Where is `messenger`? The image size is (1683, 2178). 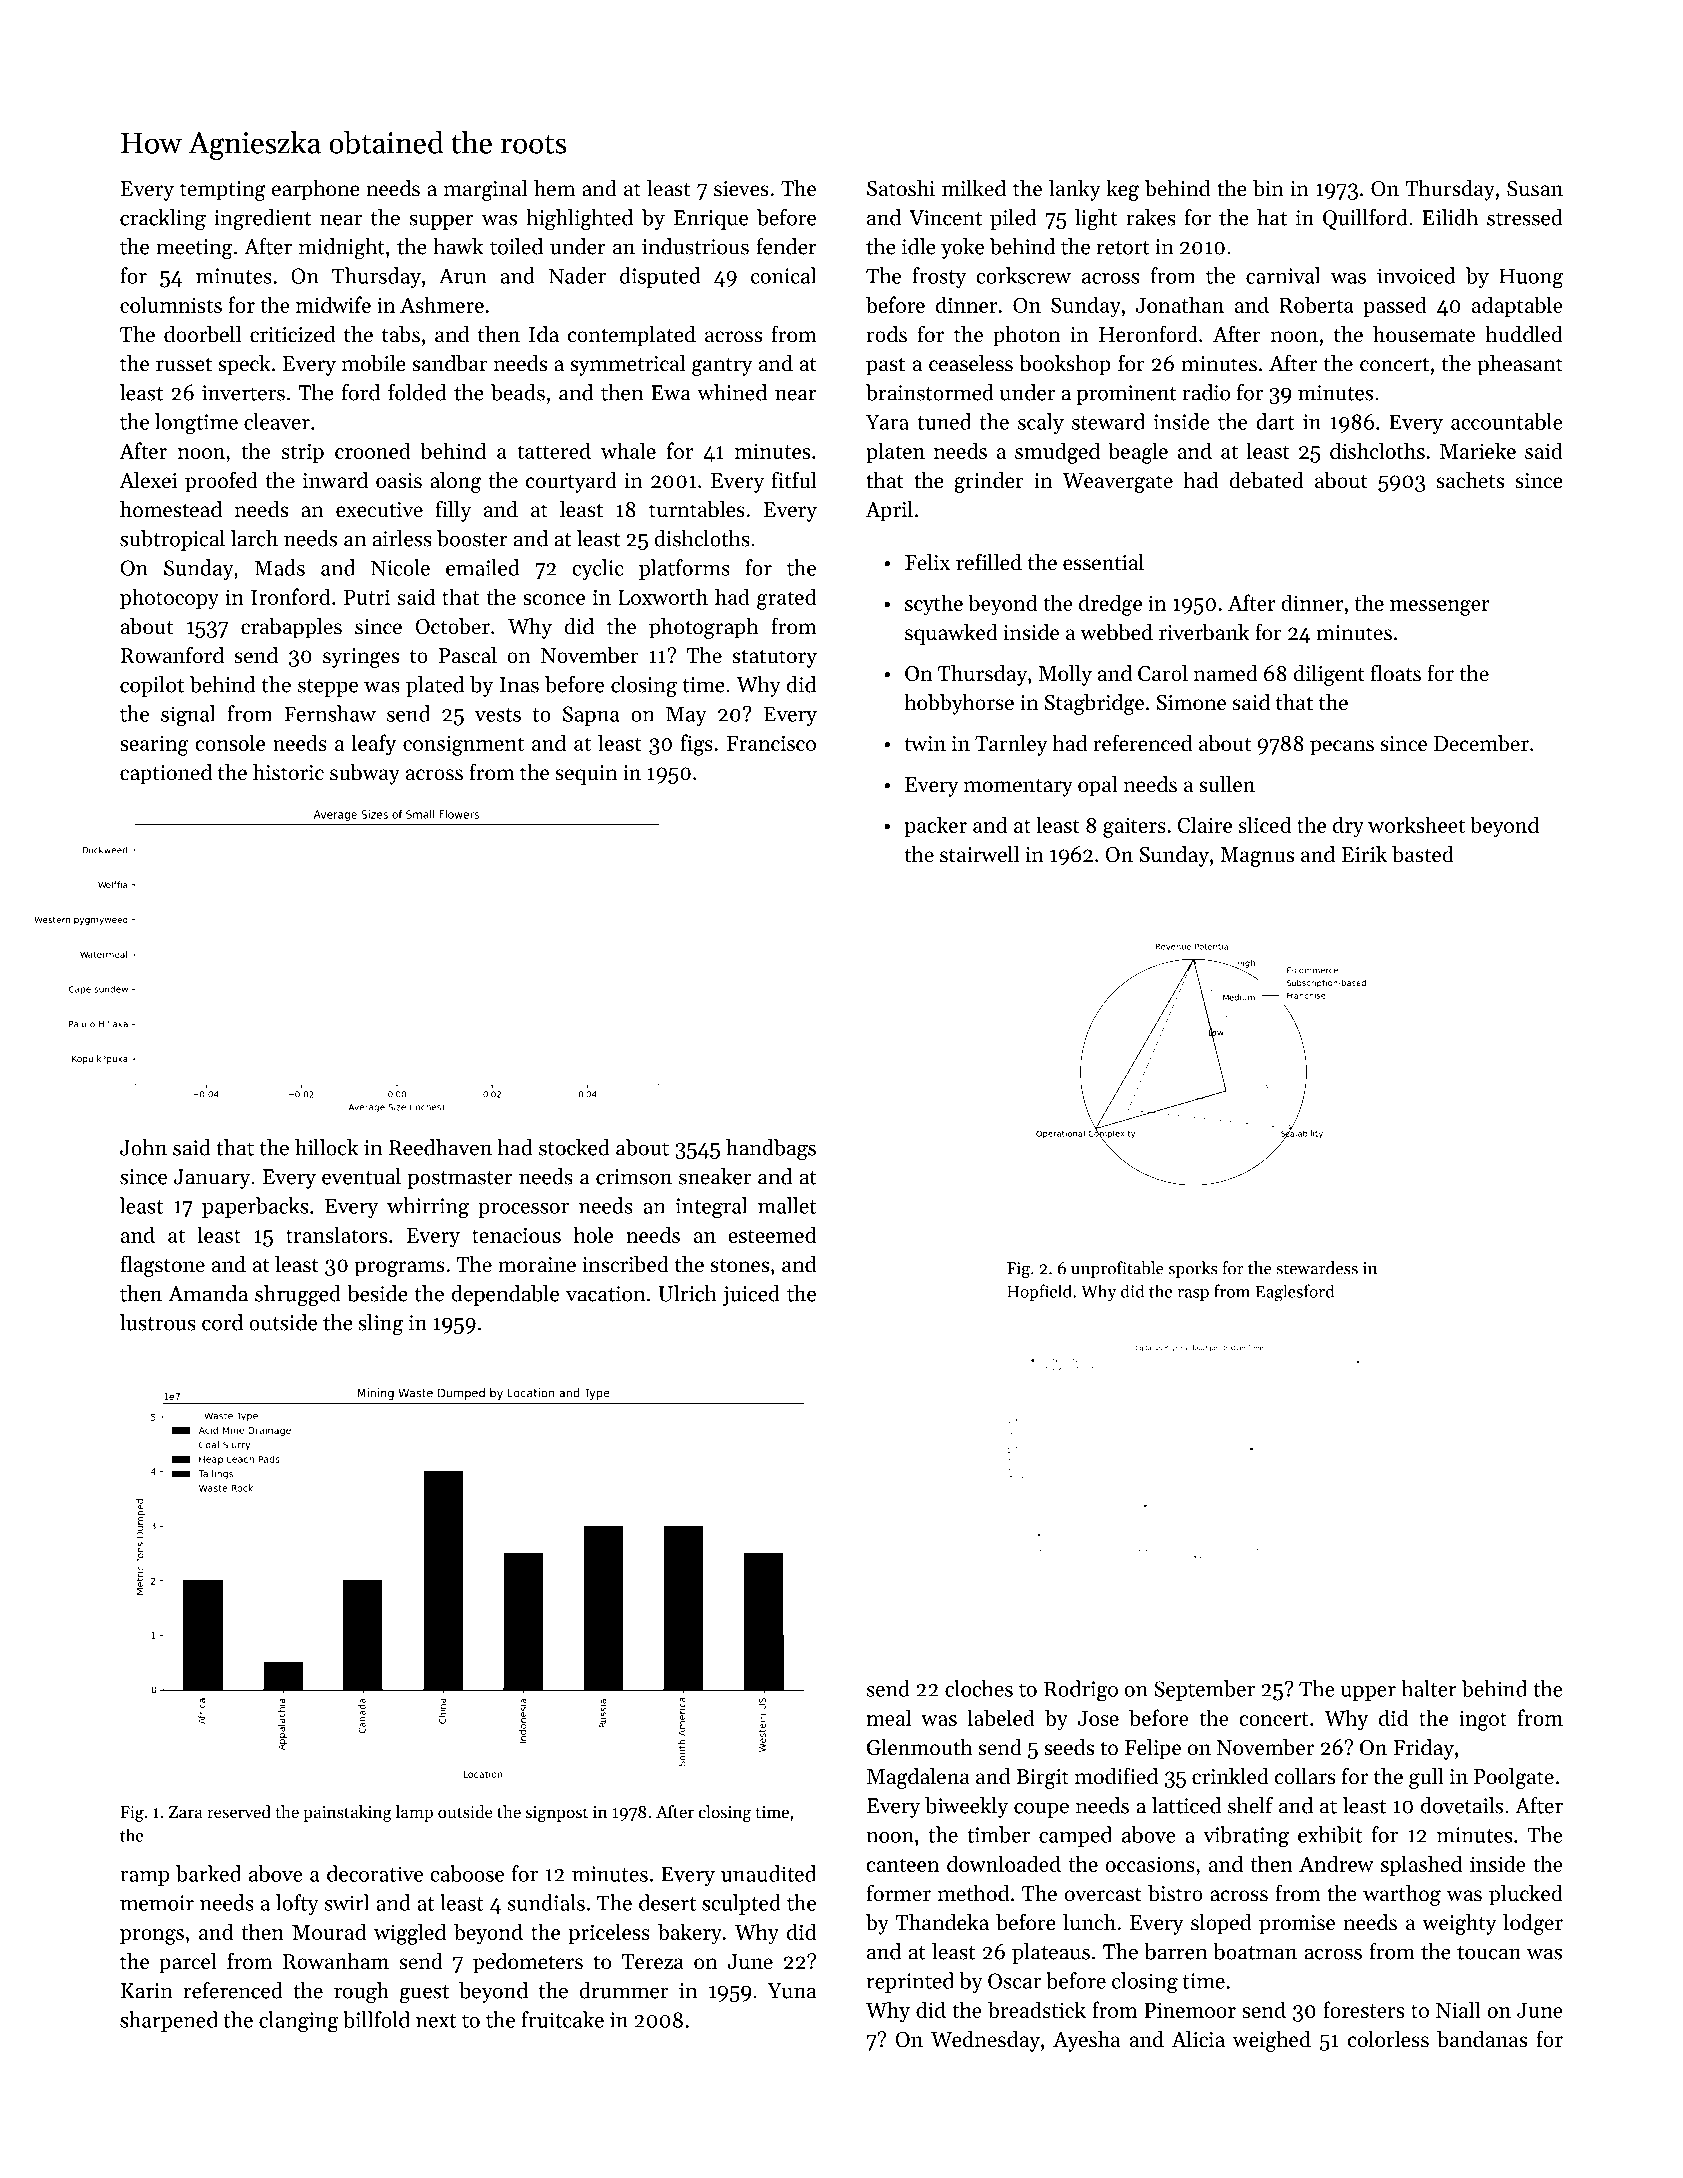
messenger is located at coordinates (1440, 608).
